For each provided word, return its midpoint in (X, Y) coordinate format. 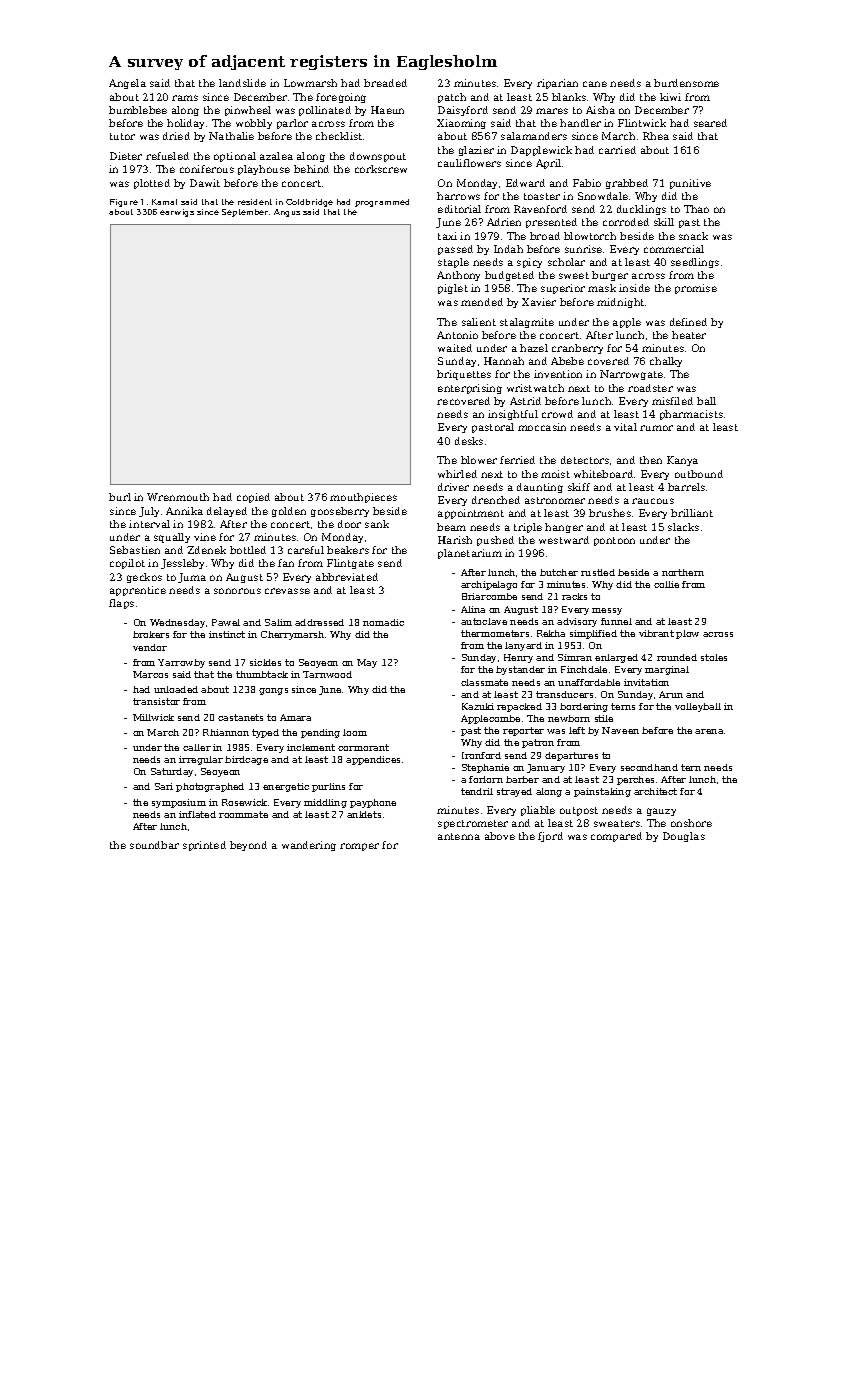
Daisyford (463, 111)
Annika (184, 511)
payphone (373, 803)
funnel (616, 621)
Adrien (504, 222)
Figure (124, 203)
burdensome (686, 83)
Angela (127, 84)
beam (451, 527)
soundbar (154, 845)
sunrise (583, 249)
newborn (569, 718)
